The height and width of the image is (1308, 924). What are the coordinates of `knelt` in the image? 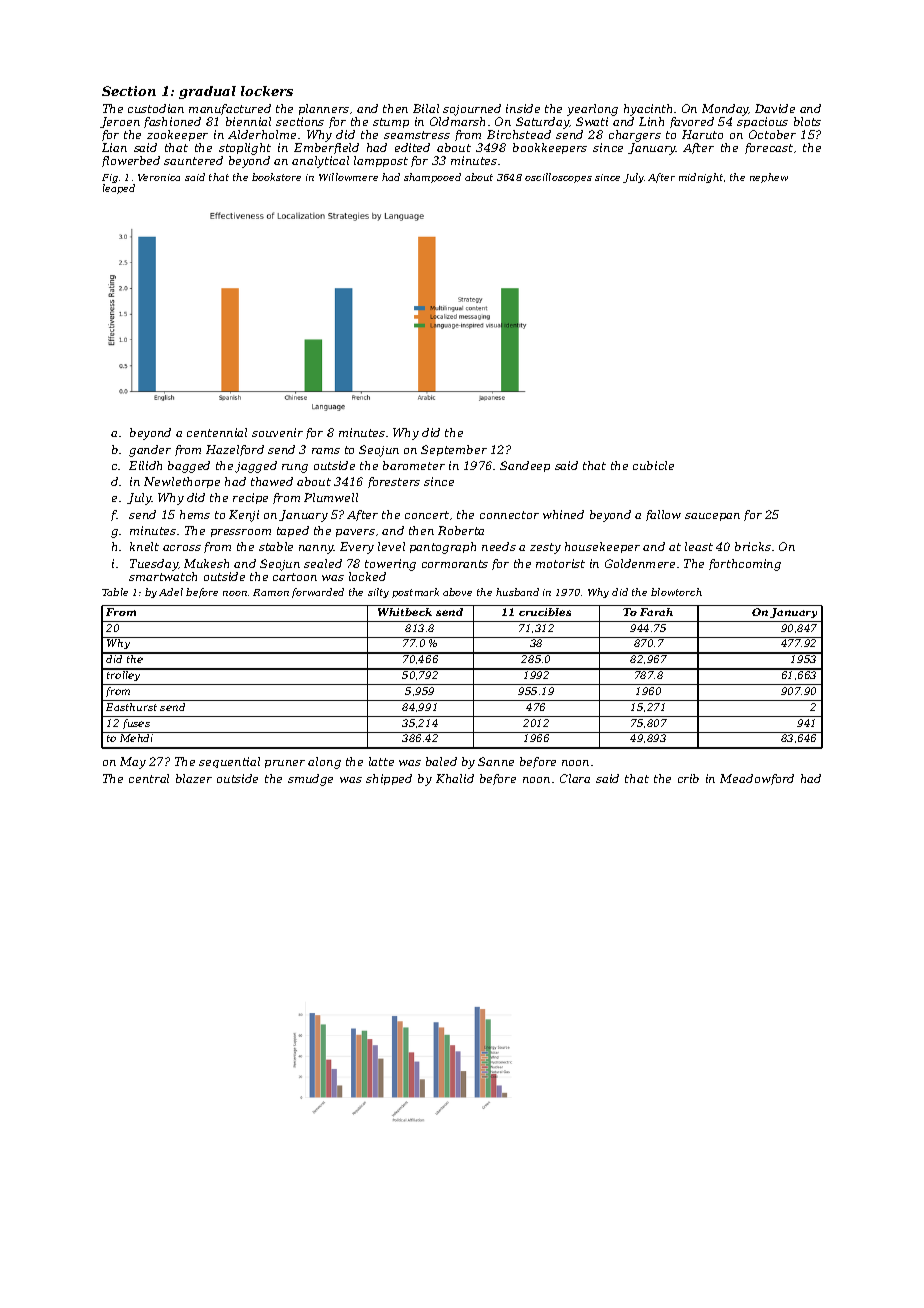 It's located at (144, 546).
